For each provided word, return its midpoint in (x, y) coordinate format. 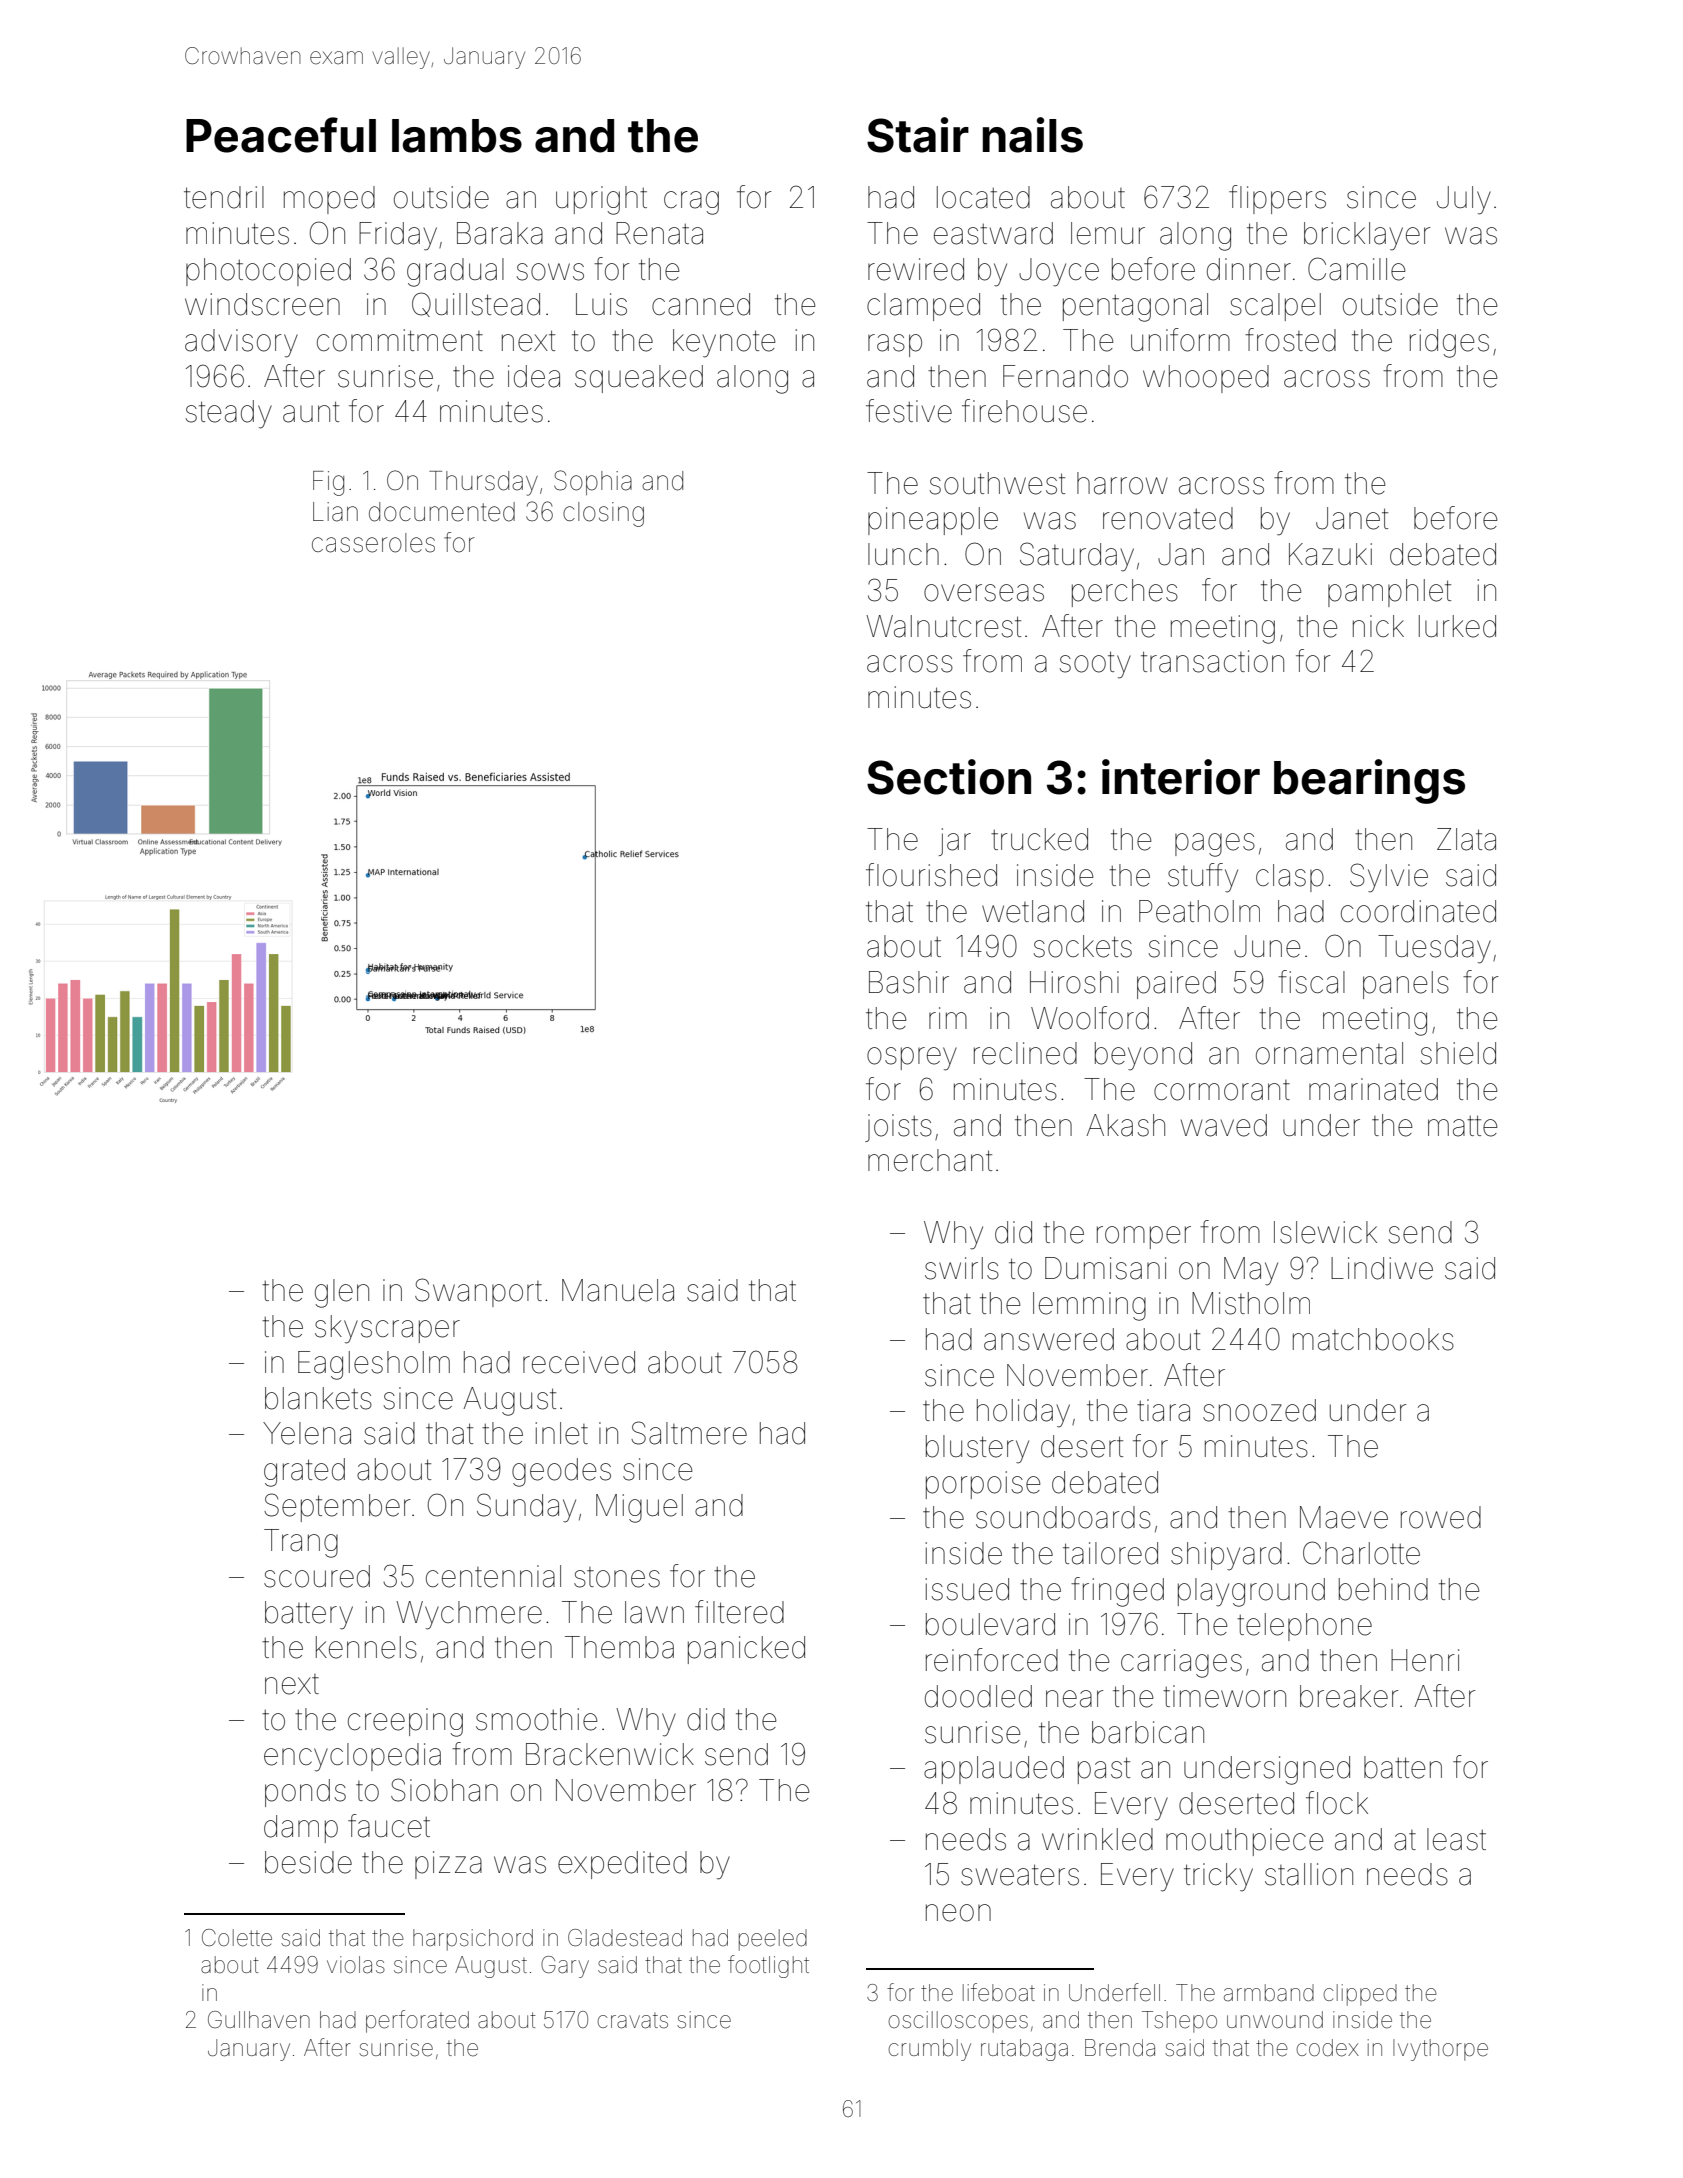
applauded (994, 1770)
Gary (565, 1967)
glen (342, 1293)
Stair (918, 135)
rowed (1441, 1517)
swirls (962, 1268)
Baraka (500, 233)
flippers (1277, 199)
